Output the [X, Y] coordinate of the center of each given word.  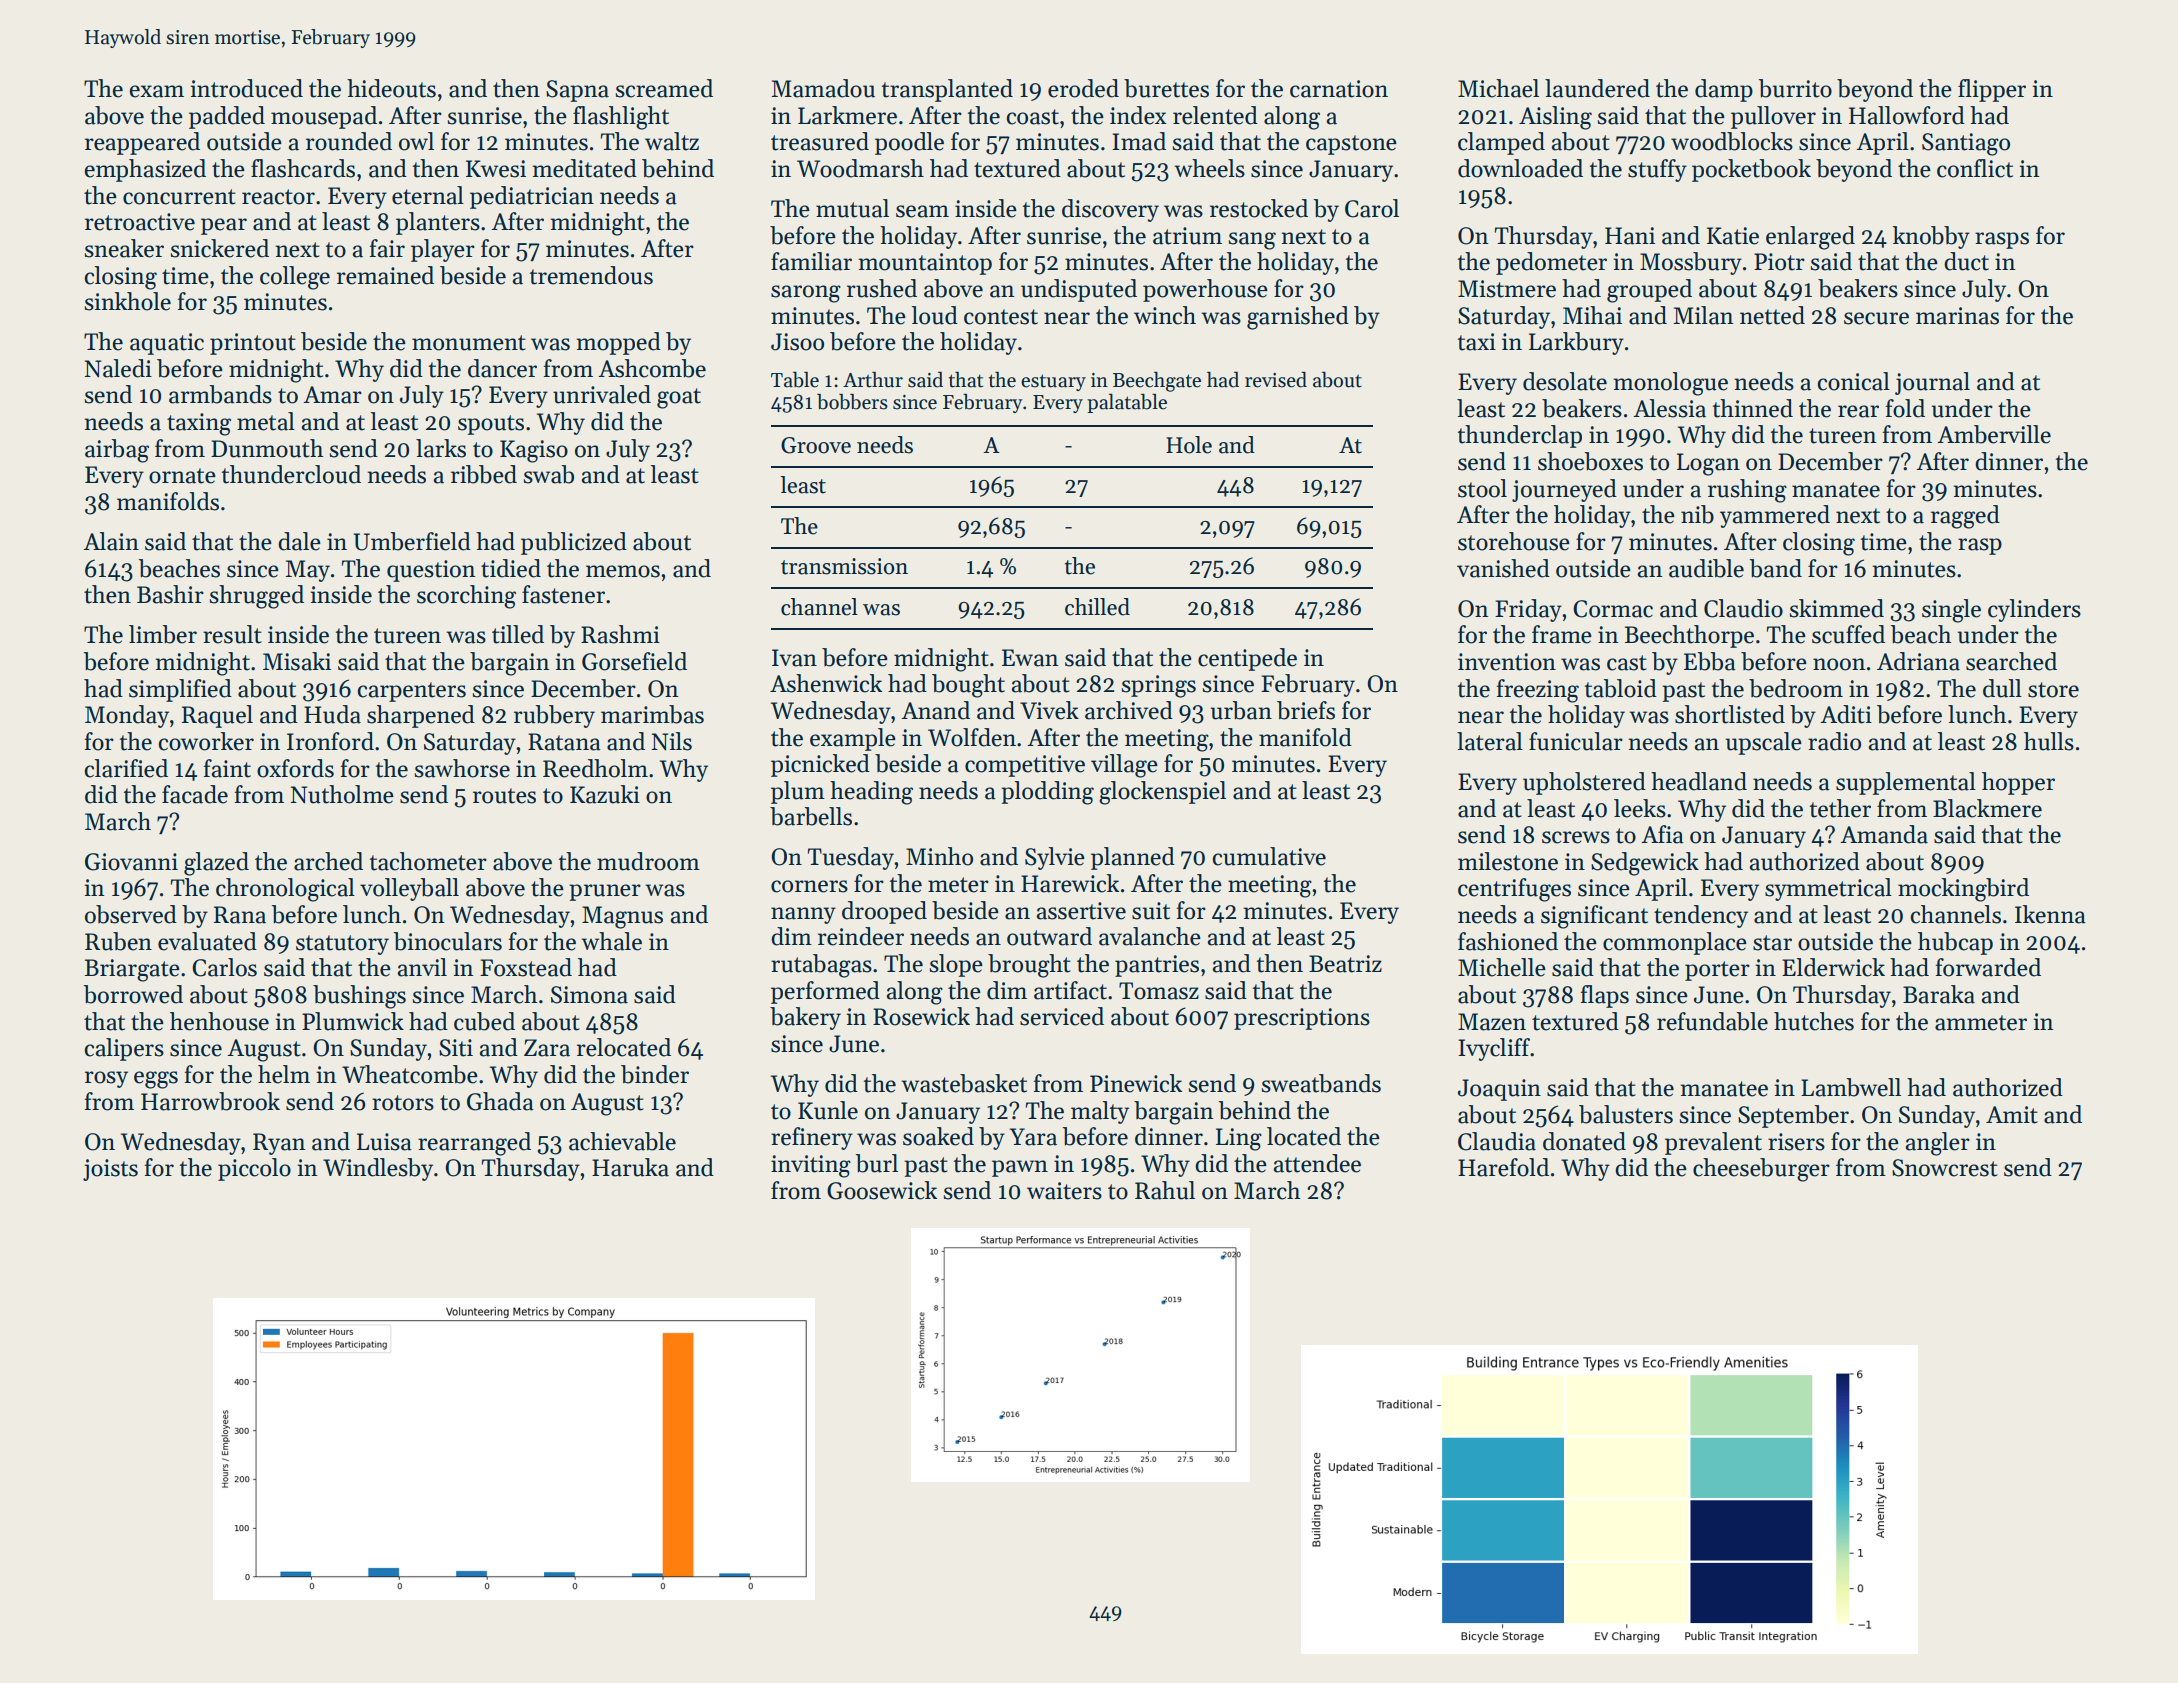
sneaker [124, 248]
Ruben [118, 941]
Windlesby [378, 1169]
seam [922, 211]
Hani [1630, 236]
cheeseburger [1761, 1170]
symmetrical [1828, 889]
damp [1724, 90]
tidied [511, 568]
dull [2002, 688]
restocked [1259, 208]
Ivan [794, 658]
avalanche [1150, 936]
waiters [1064, 1191]
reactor [278, 197]
